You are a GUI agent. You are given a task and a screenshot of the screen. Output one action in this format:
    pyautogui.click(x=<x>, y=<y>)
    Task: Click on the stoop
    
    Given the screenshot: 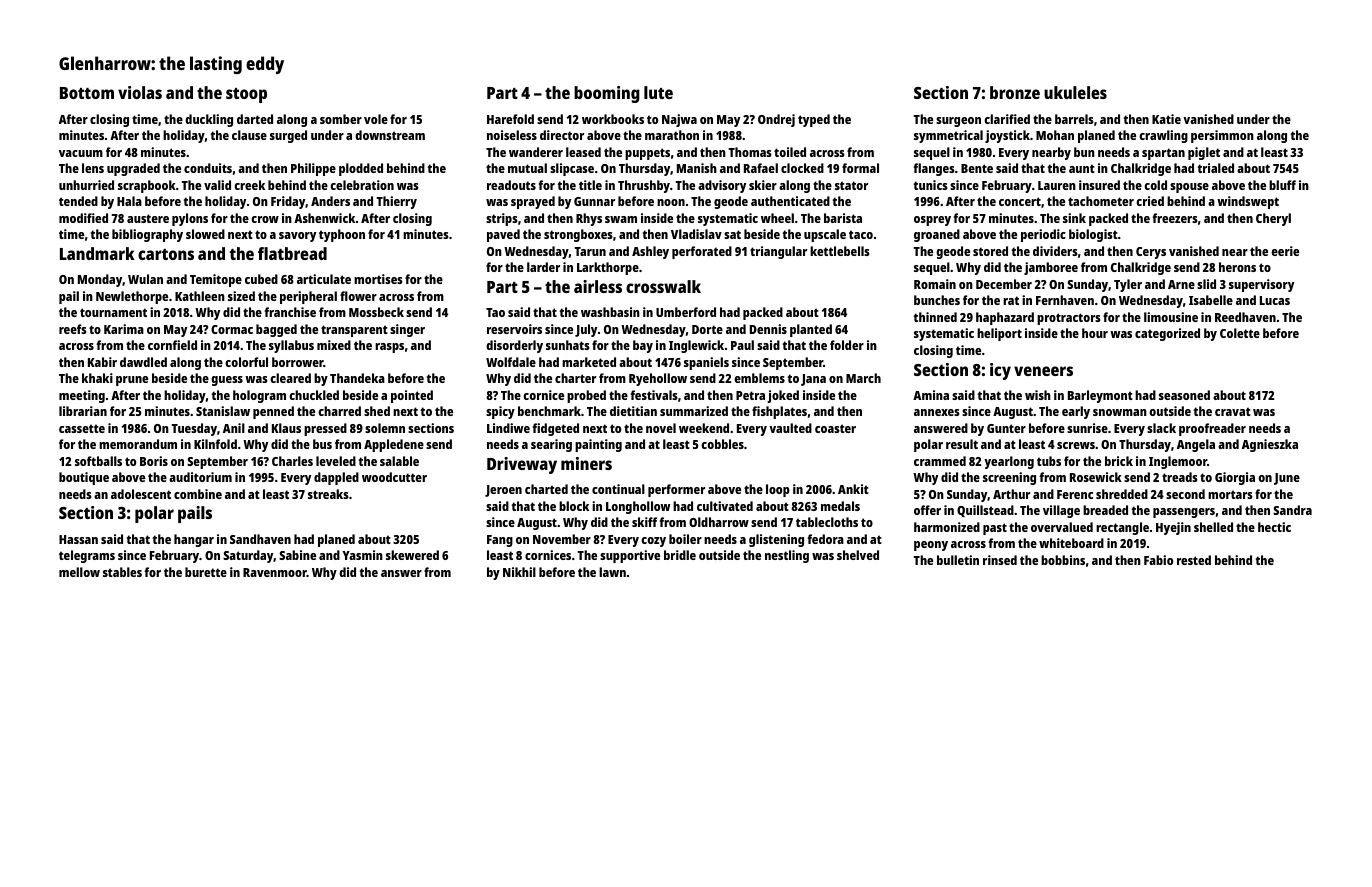 What is the action you would take?
    pyautogui.click(x=246, y=95)
